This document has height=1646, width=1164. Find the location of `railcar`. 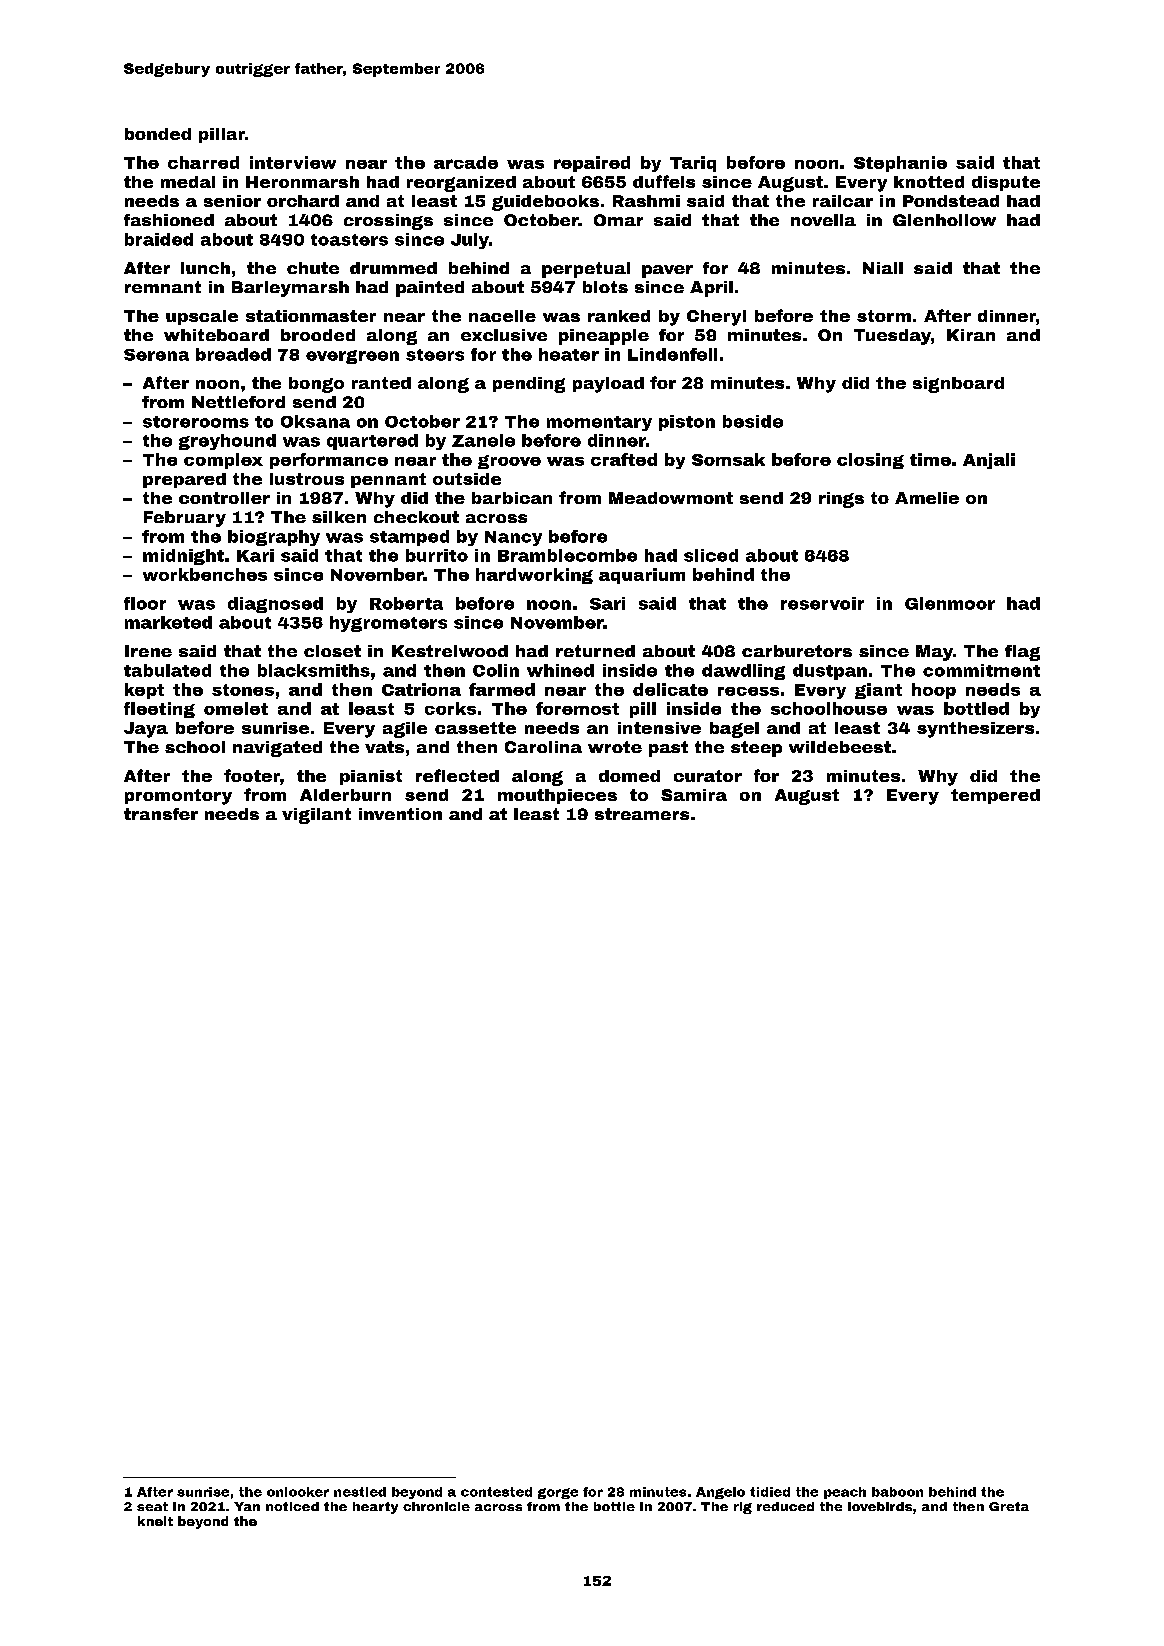

railcar is located at coordinates (843, 201).
